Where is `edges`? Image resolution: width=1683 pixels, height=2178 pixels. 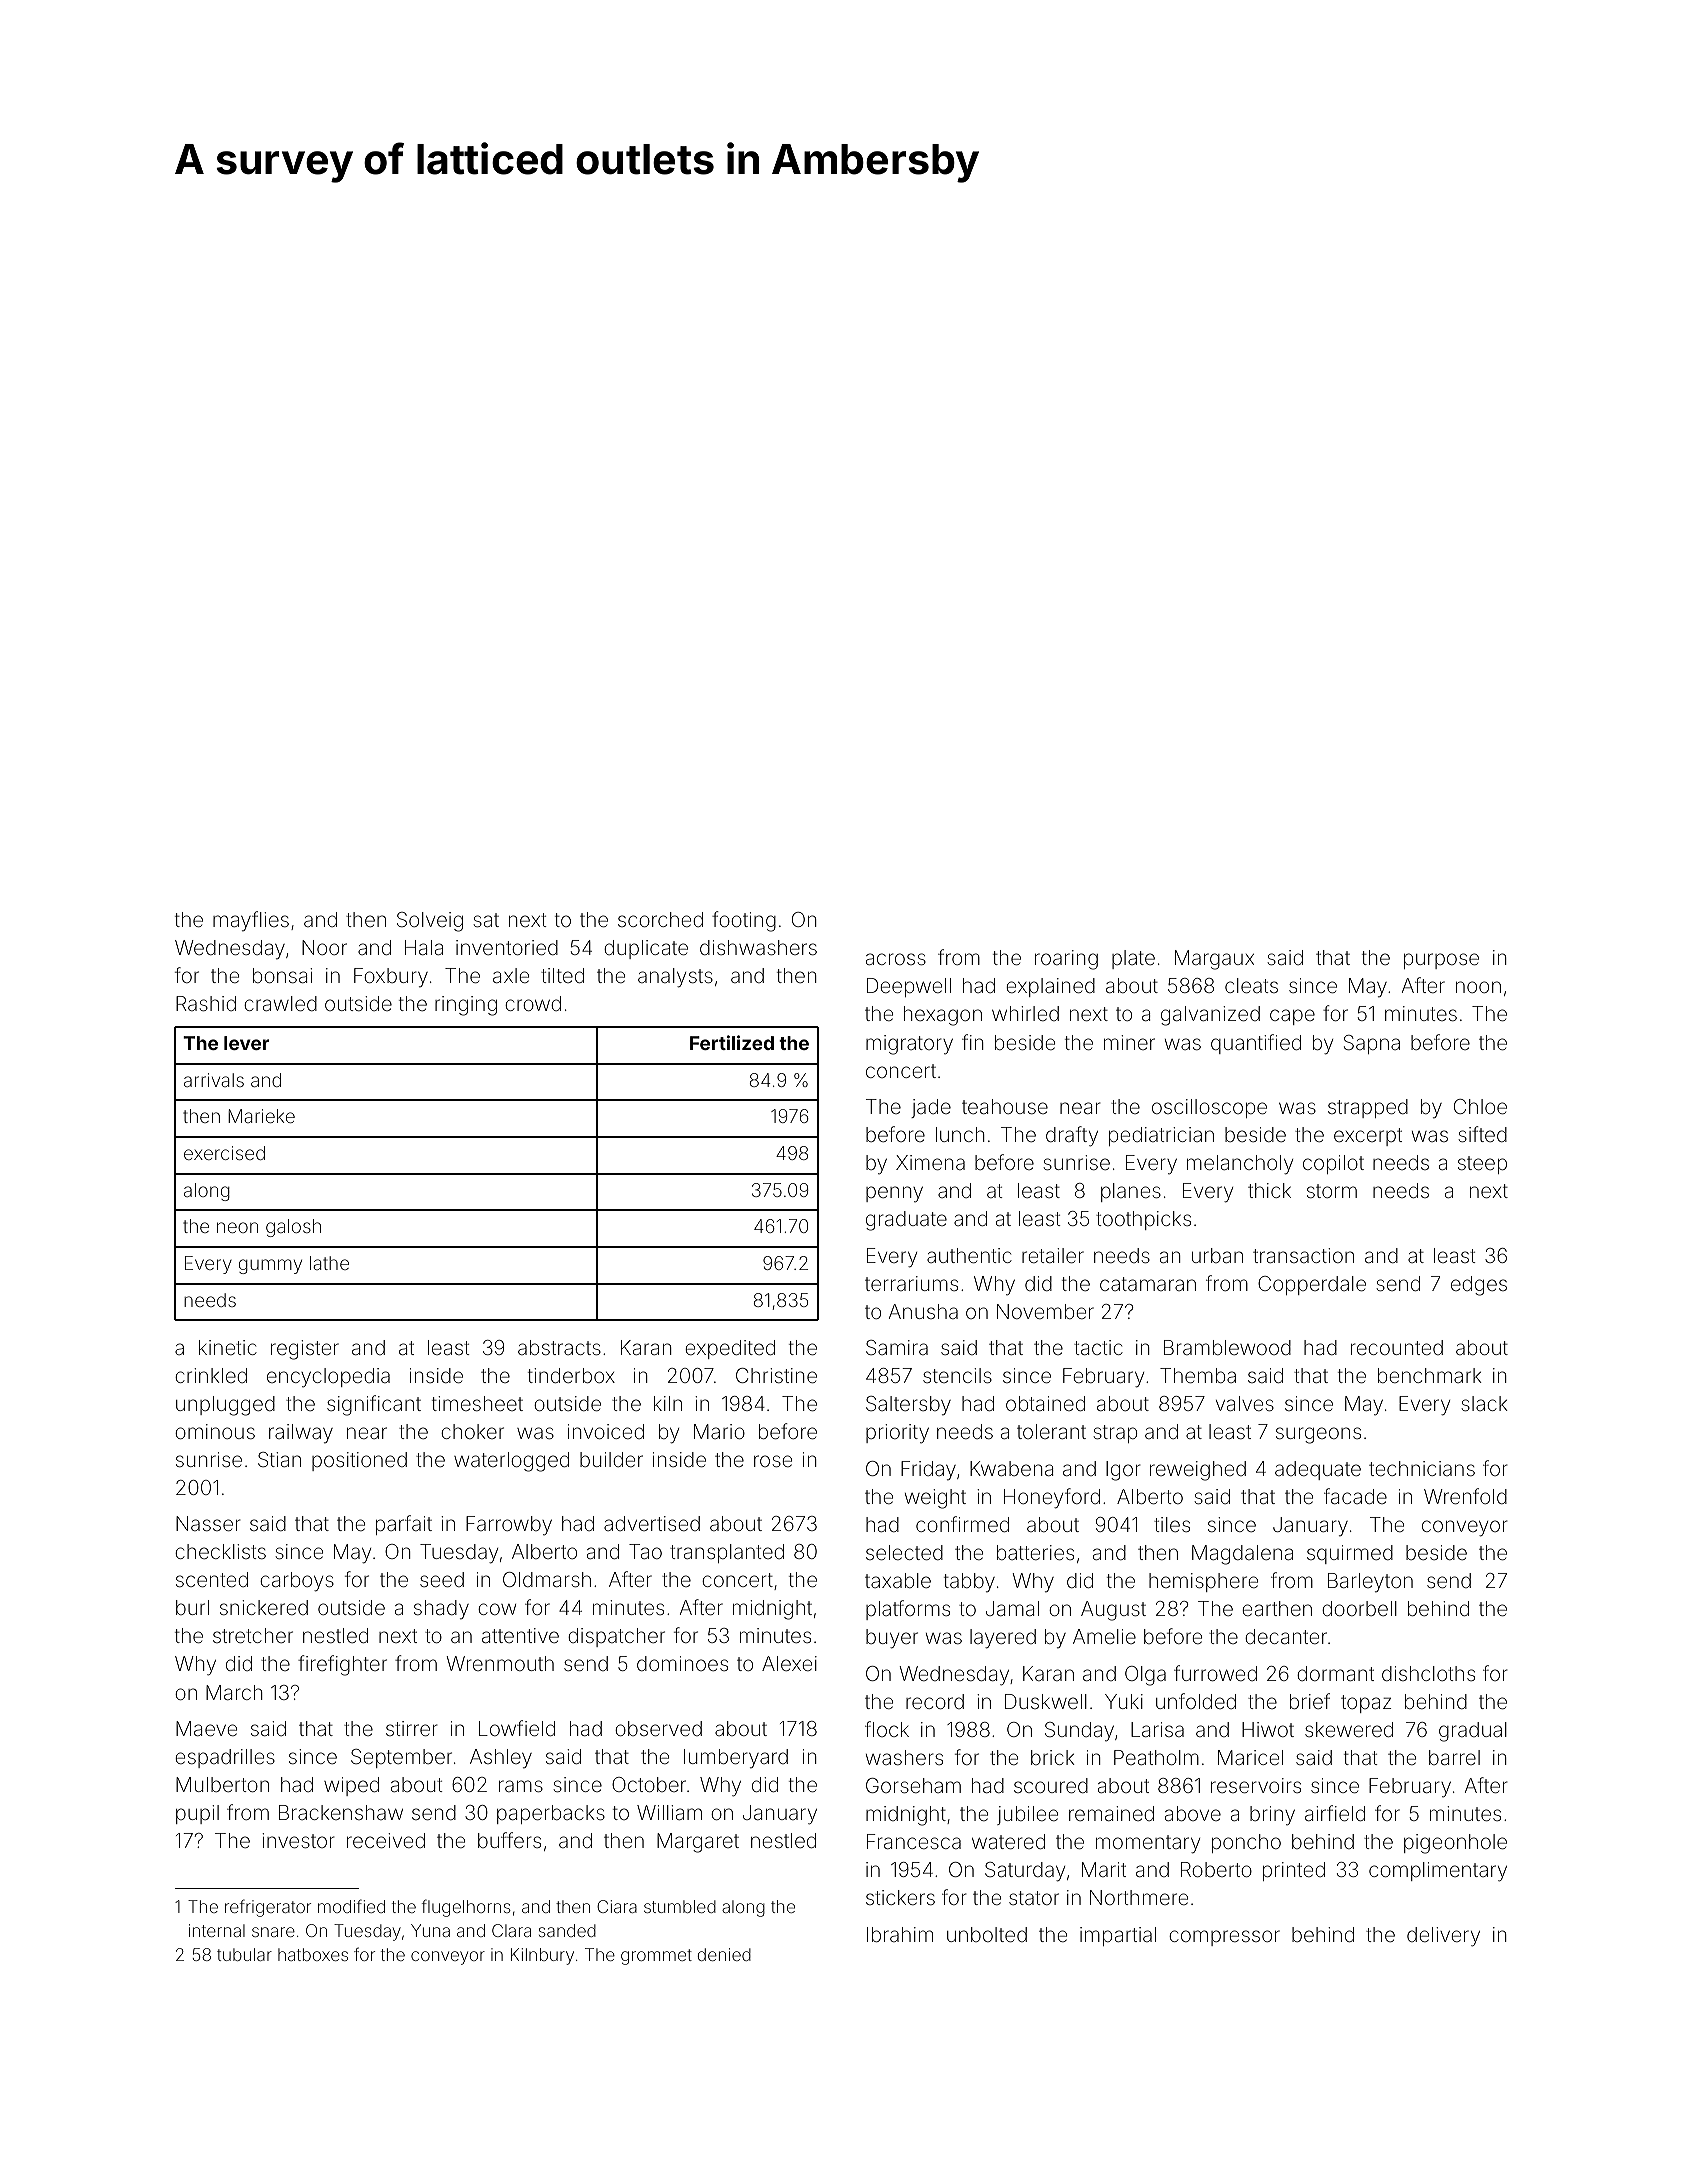
edges is located at coordinates (1479, 1286).
